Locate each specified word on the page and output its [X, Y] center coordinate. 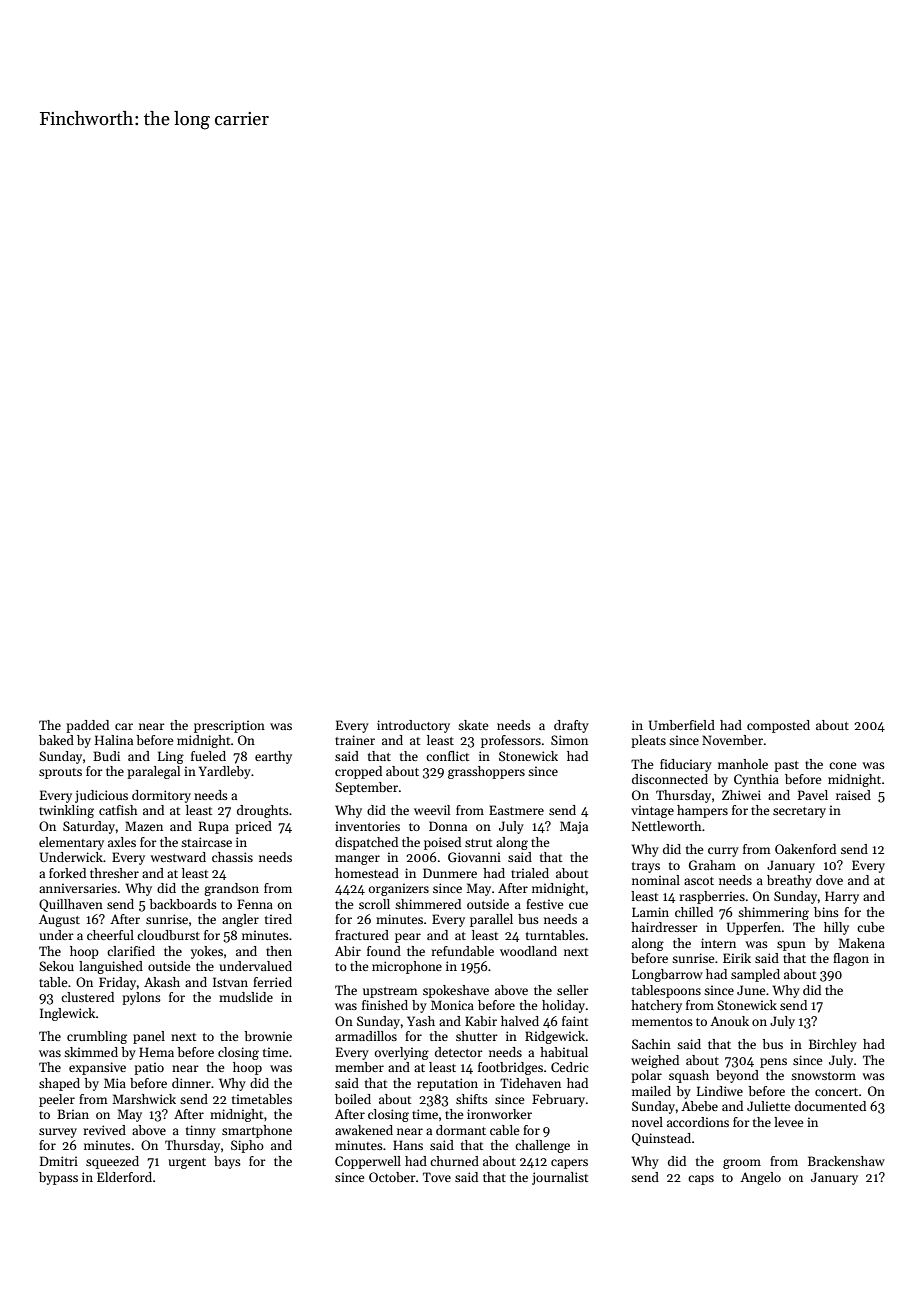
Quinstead [661, 1139]
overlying [402, 1053]
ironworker [499, 1114]
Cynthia [756, 780]
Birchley [833, 1045]
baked [56, 740]
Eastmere [516, 810]
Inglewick [68, 1014]
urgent [187, 1163]
